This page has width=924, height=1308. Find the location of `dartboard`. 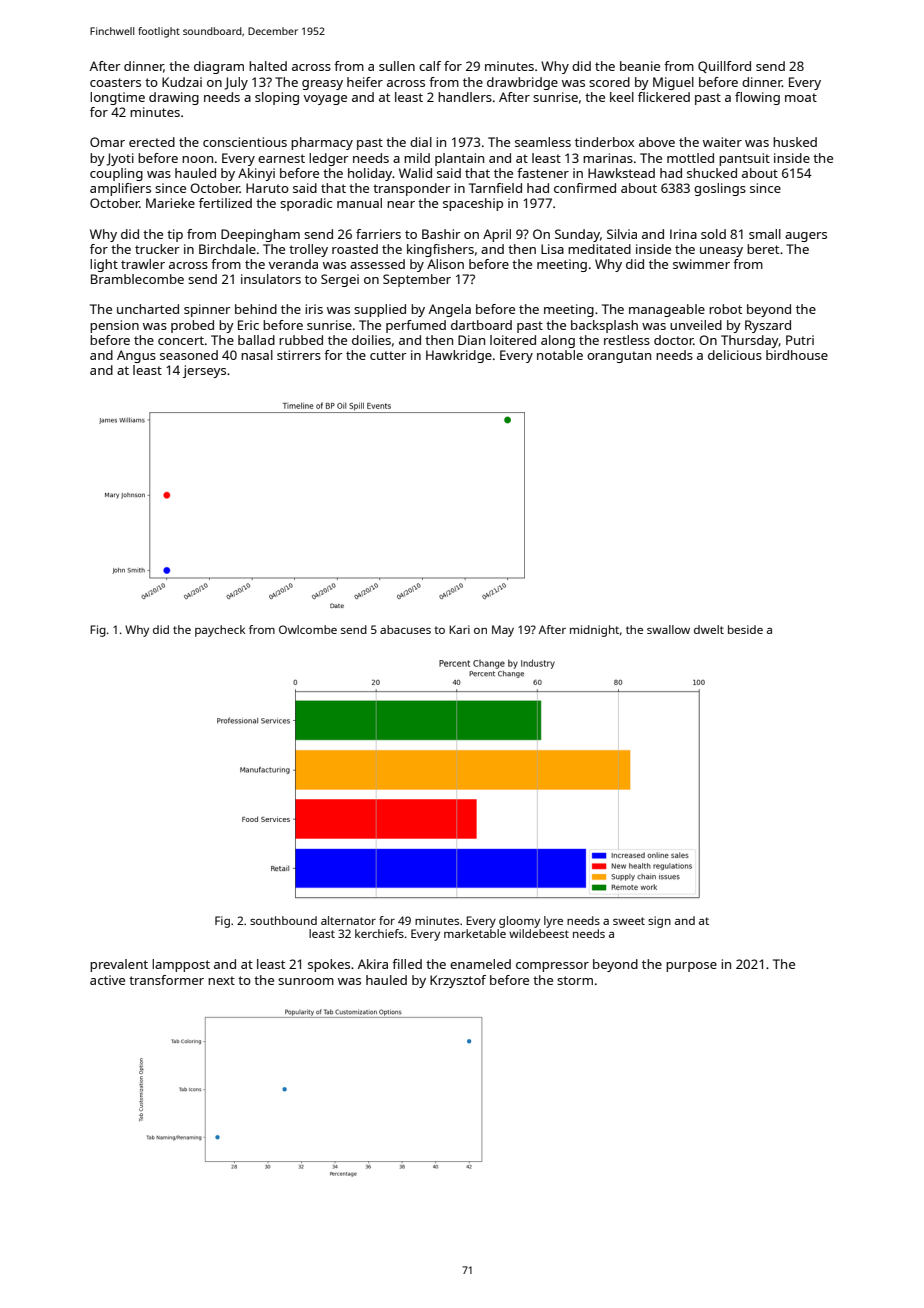

dartboard is located at coordinates (481, 325).
